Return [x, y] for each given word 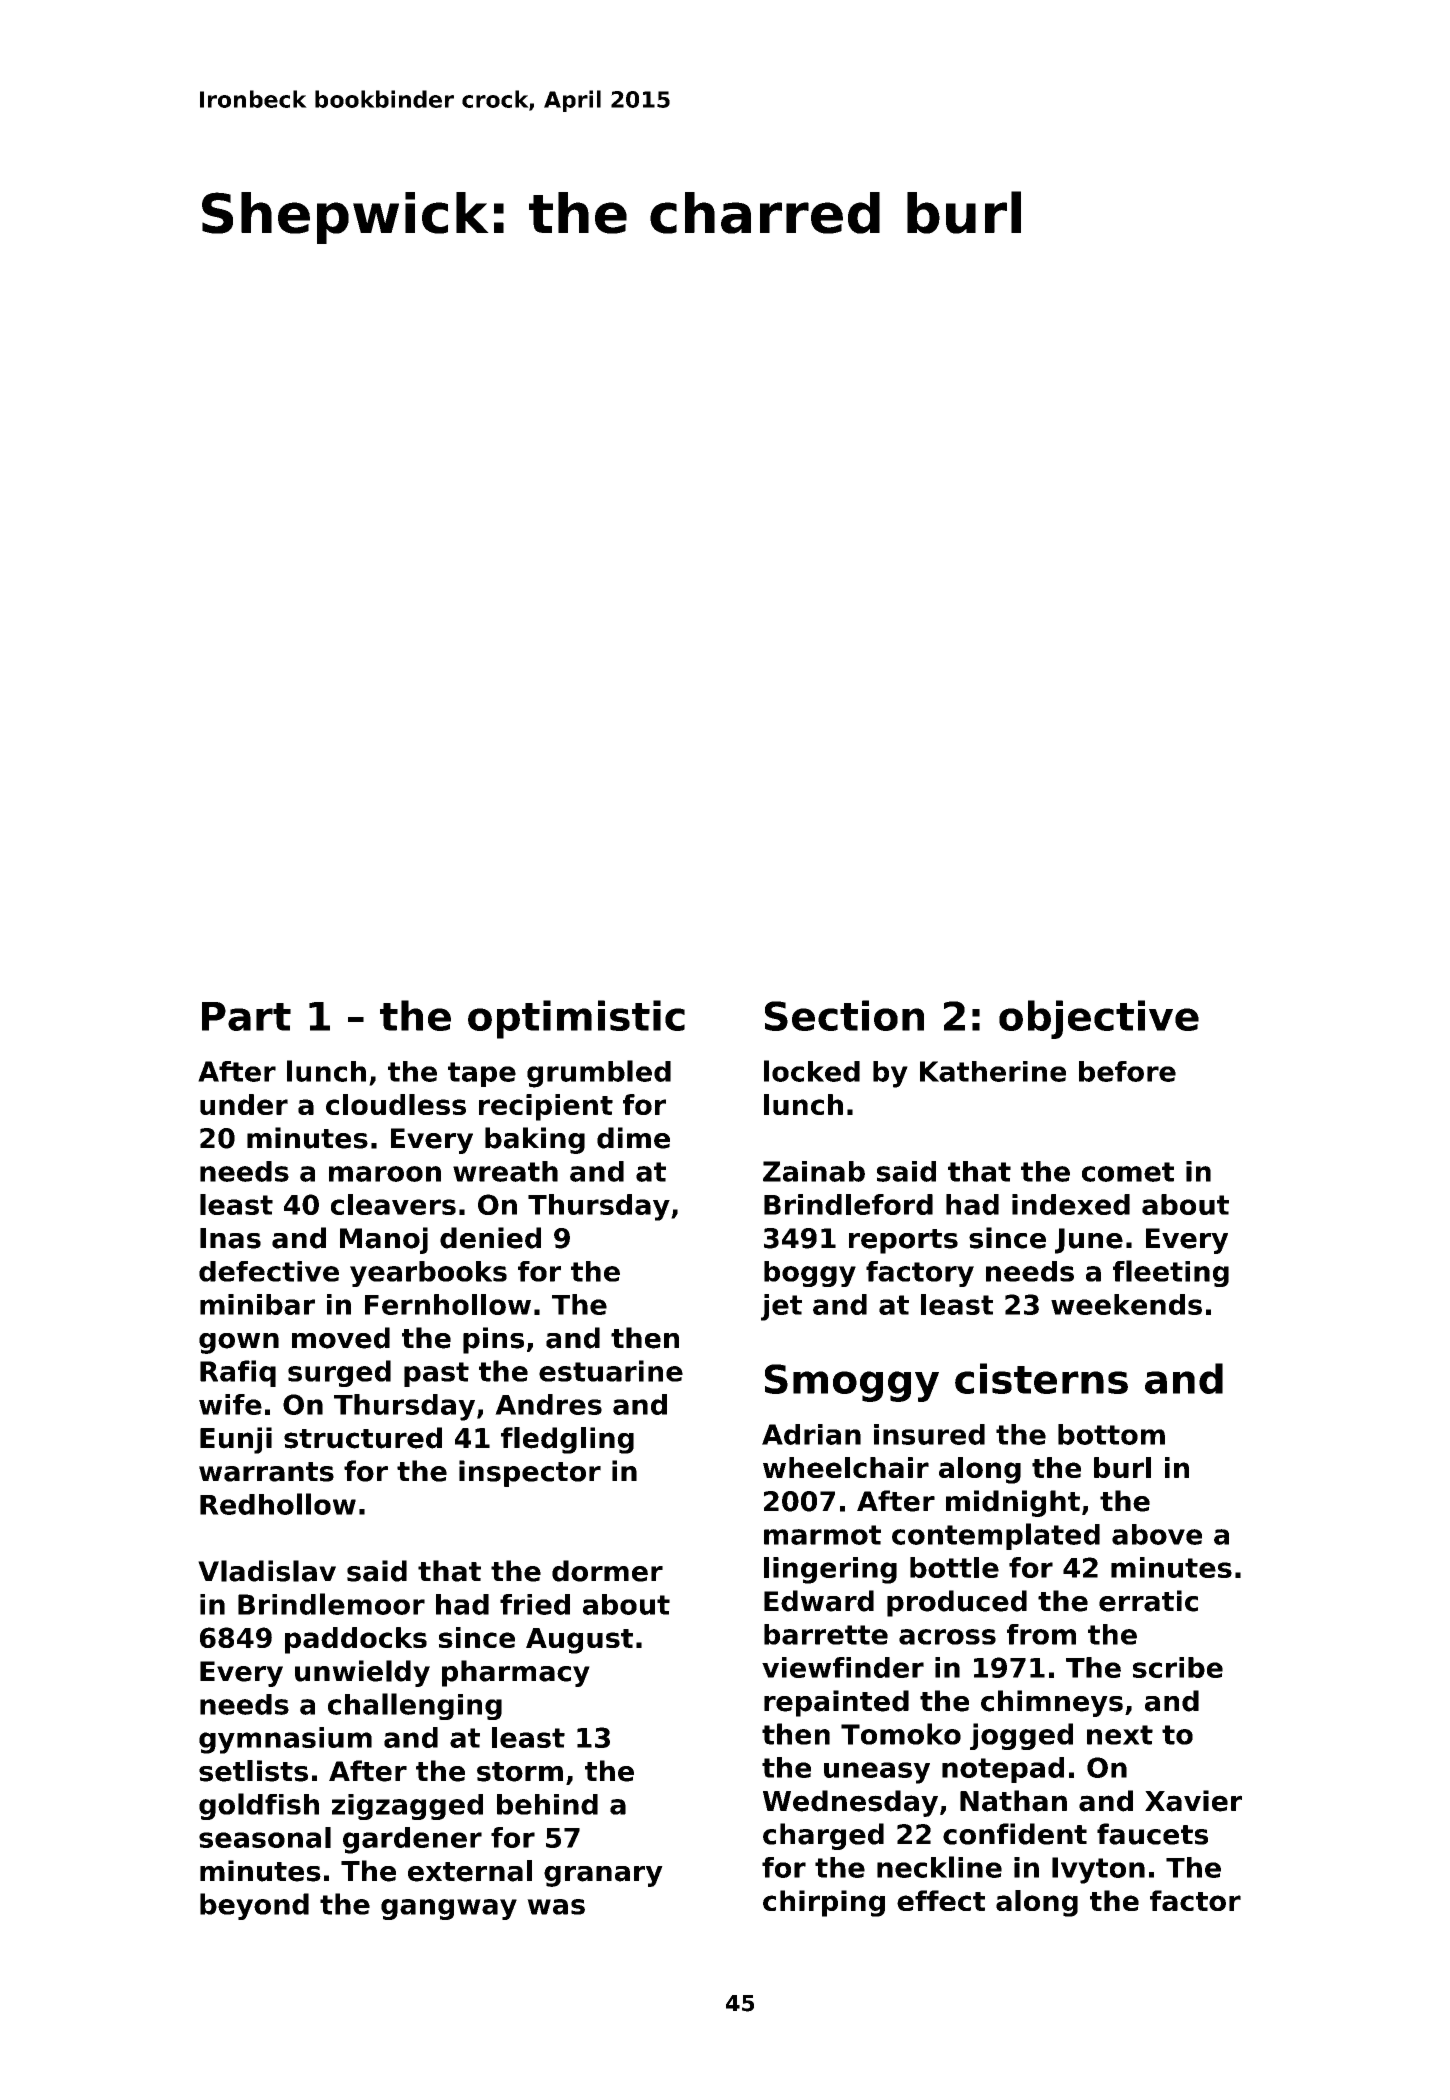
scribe [1178, 1667]
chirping [824, 1903]
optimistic [576, 1019]
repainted [836, 1703]
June [1089, 1241]
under [244, 1104]
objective [1099, 1019]
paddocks [356, 1640]
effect [941, 1900]
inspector [530, 1473]
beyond [254, 1906]
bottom [1111, 1434]
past [436, 1374]
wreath [505, 1171]
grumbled [599, 1074]
